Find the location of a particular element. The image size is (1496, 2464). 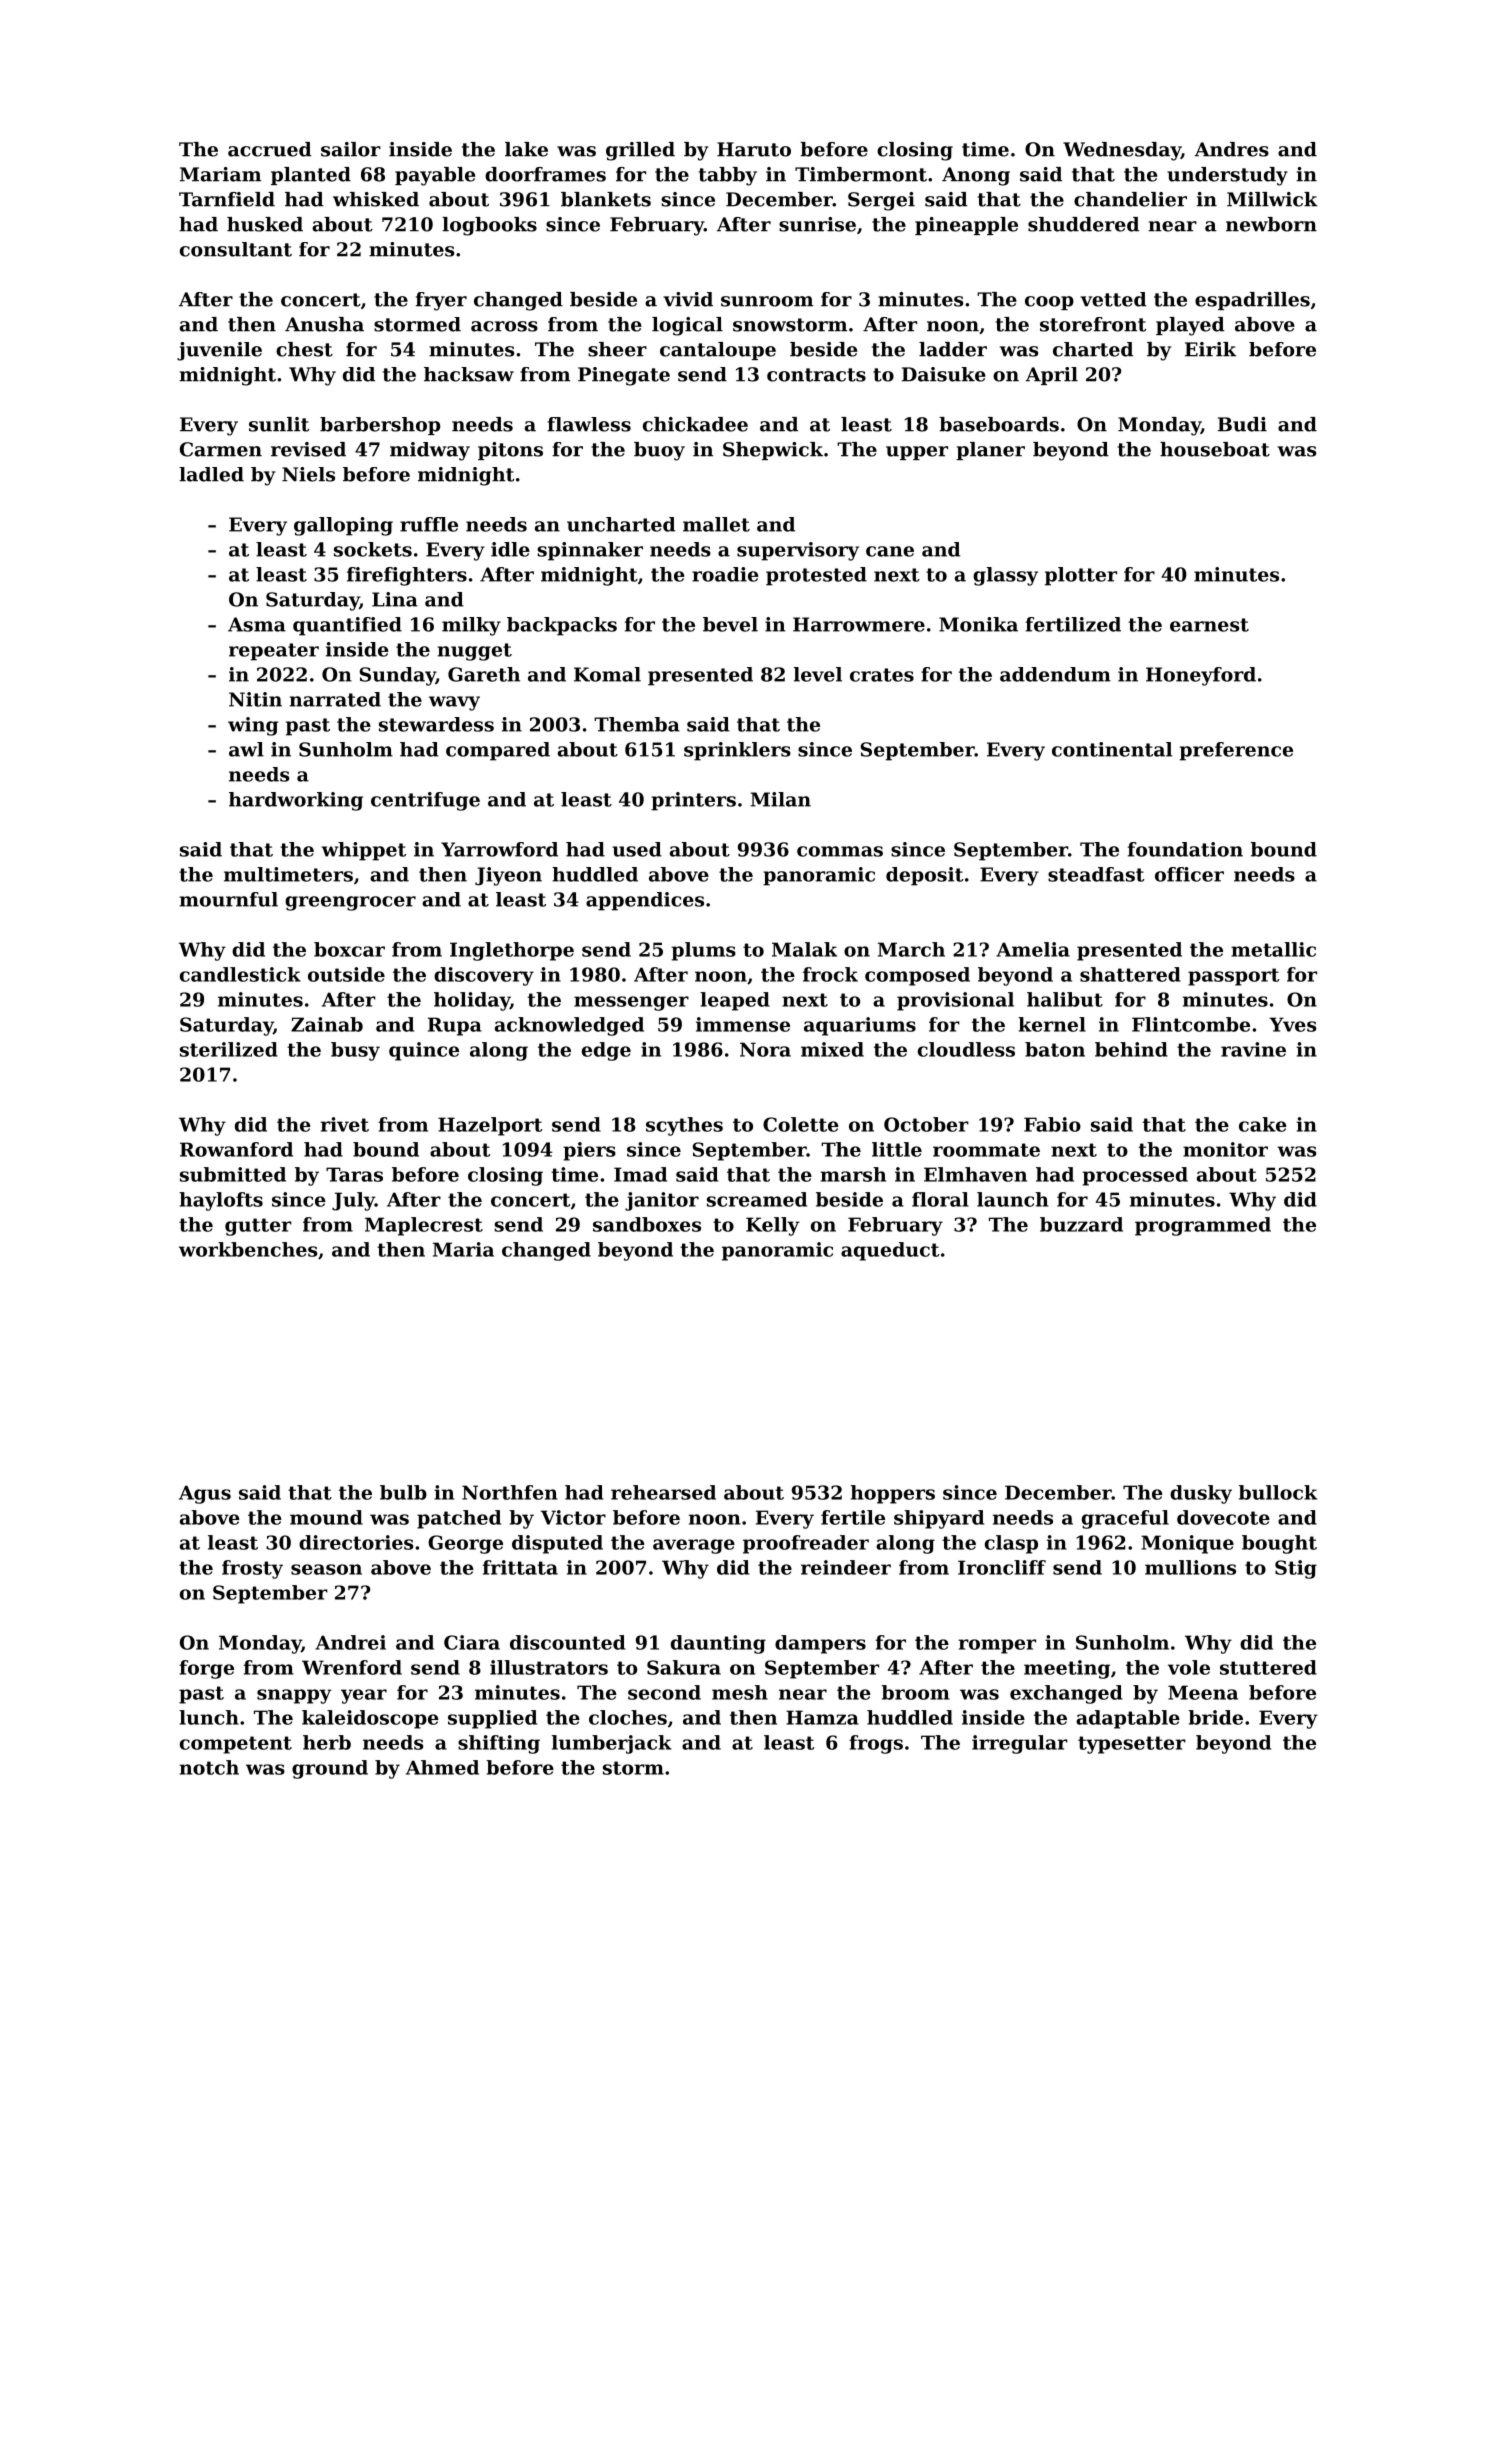

rehearsed is located at coordinates (663, 1492).
